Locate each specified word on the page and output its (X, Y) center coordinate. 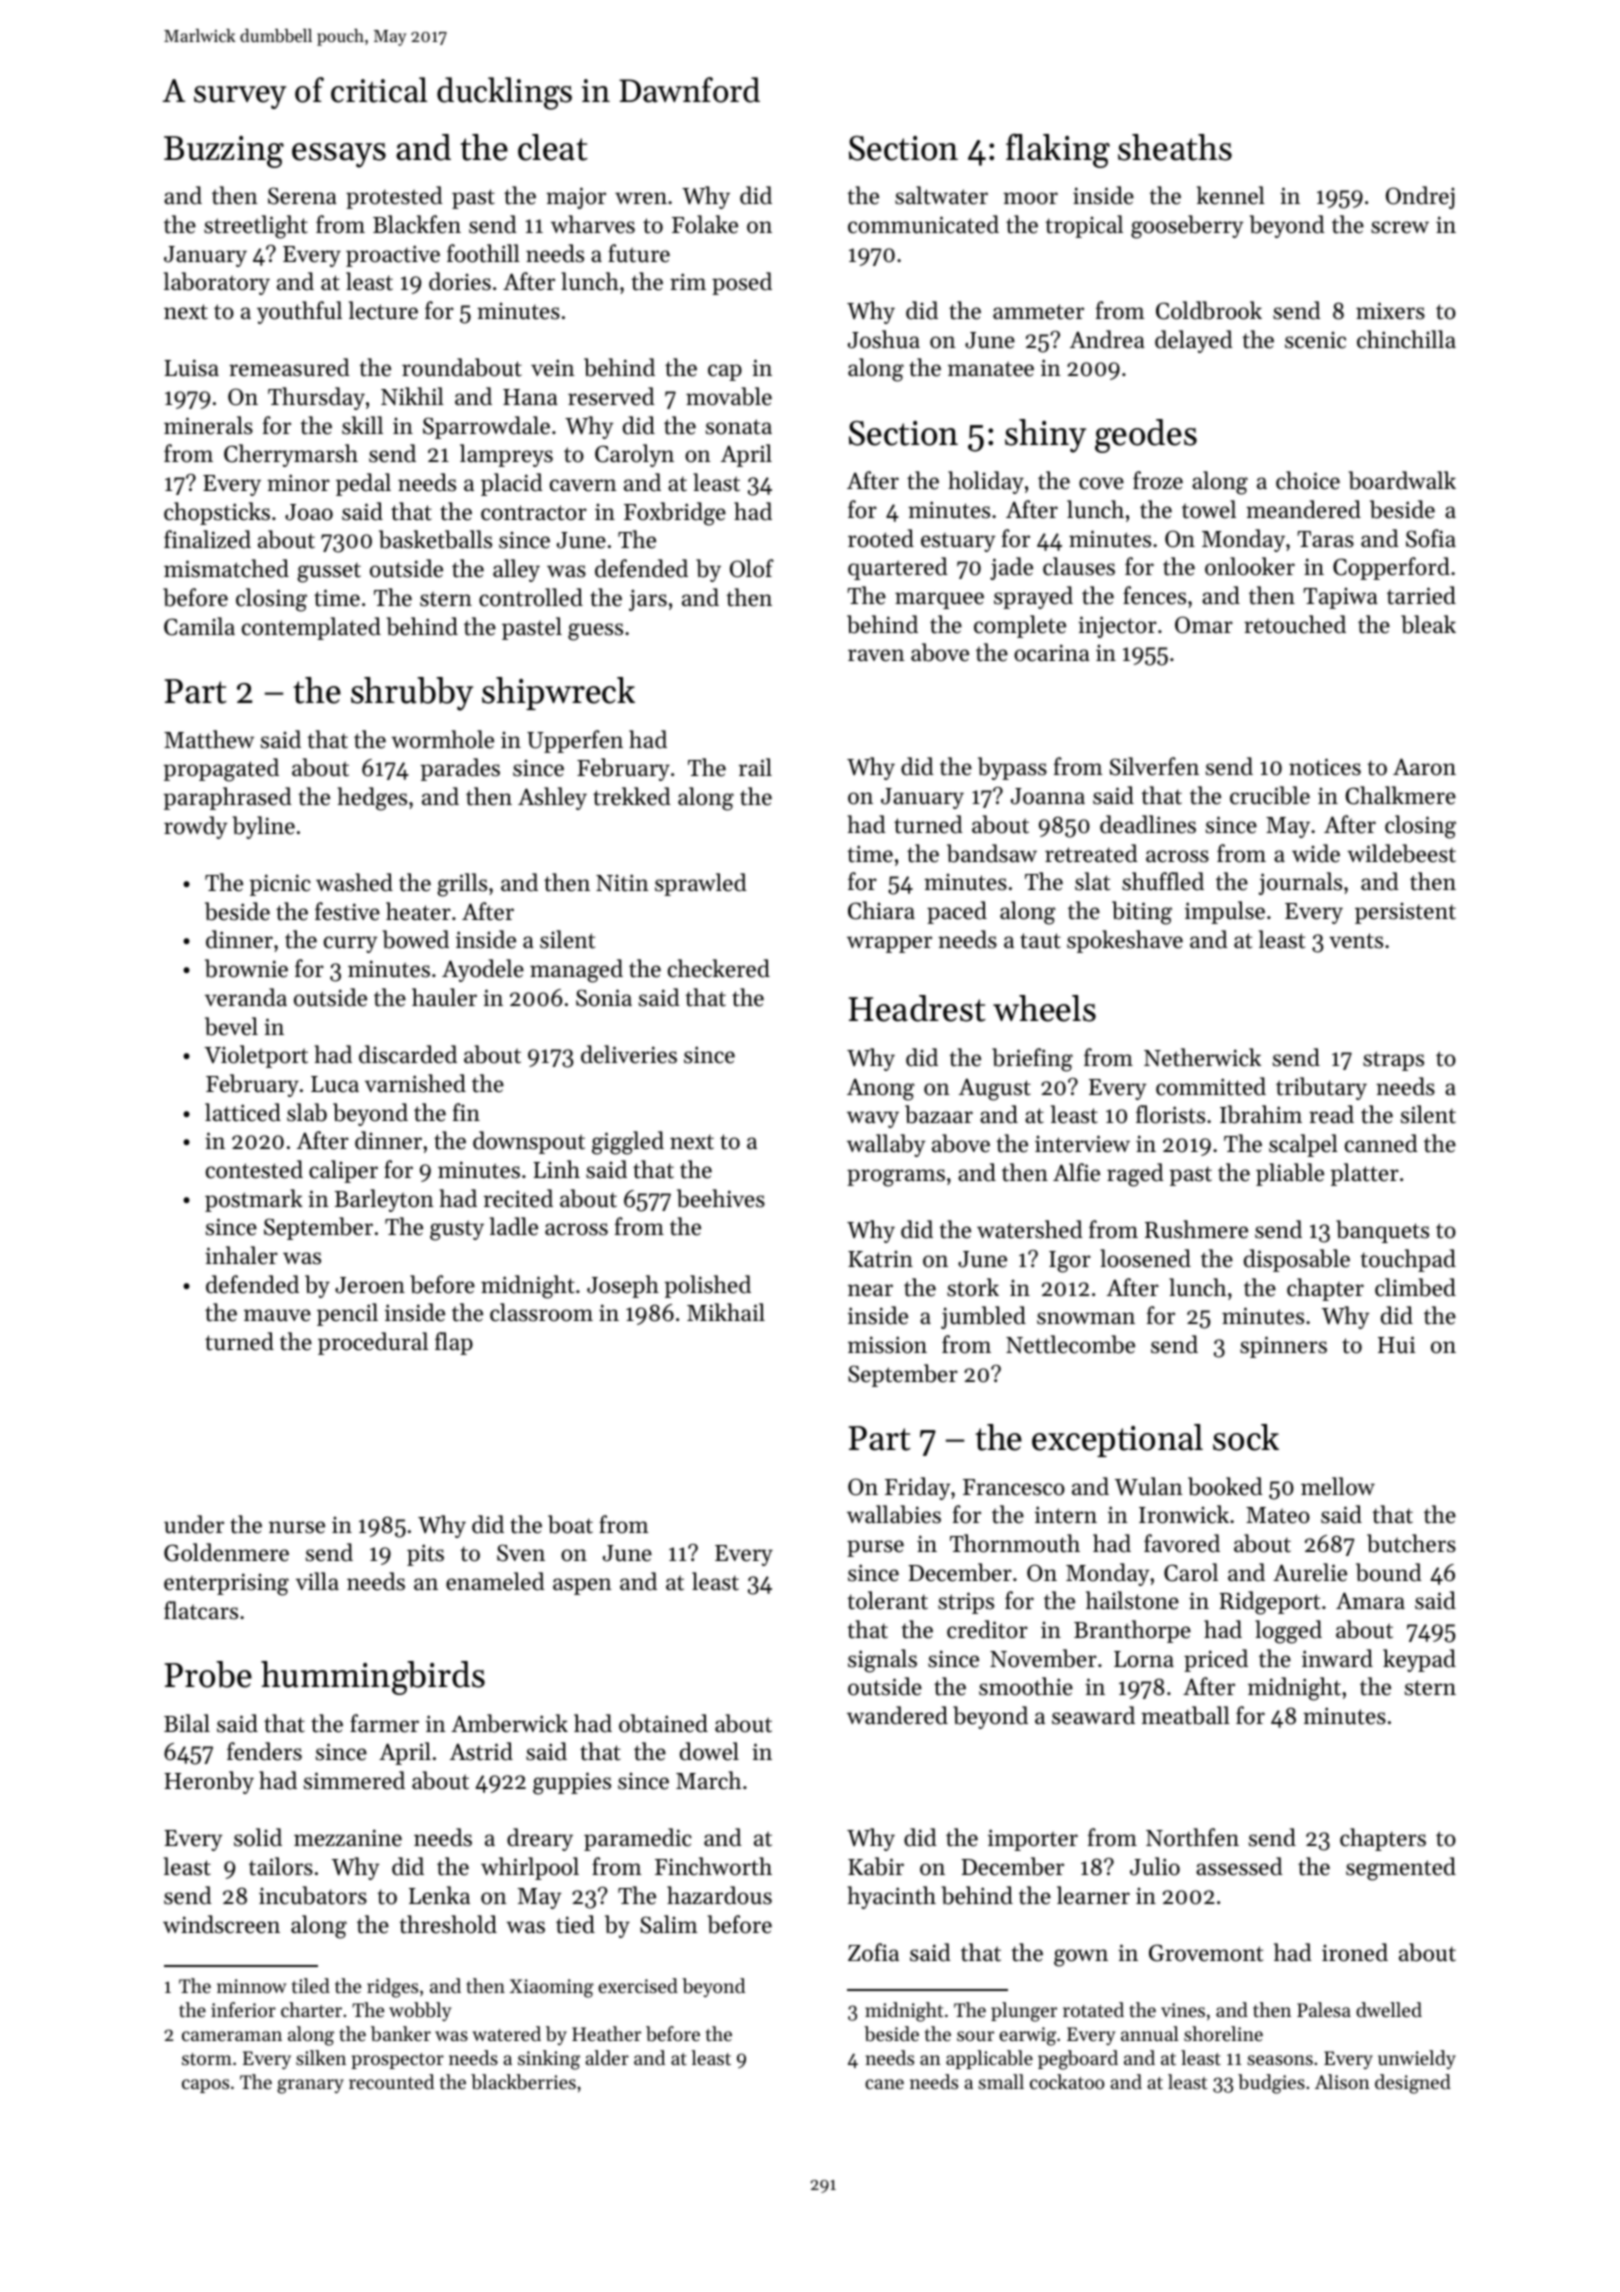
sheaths (1175, 147)
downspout (529, 1142)
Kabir (876, 1866)
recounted (391, 2081)
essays (339, 155)
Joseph (623, 1286)
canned (1381, 1143)
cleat (553, 147)
